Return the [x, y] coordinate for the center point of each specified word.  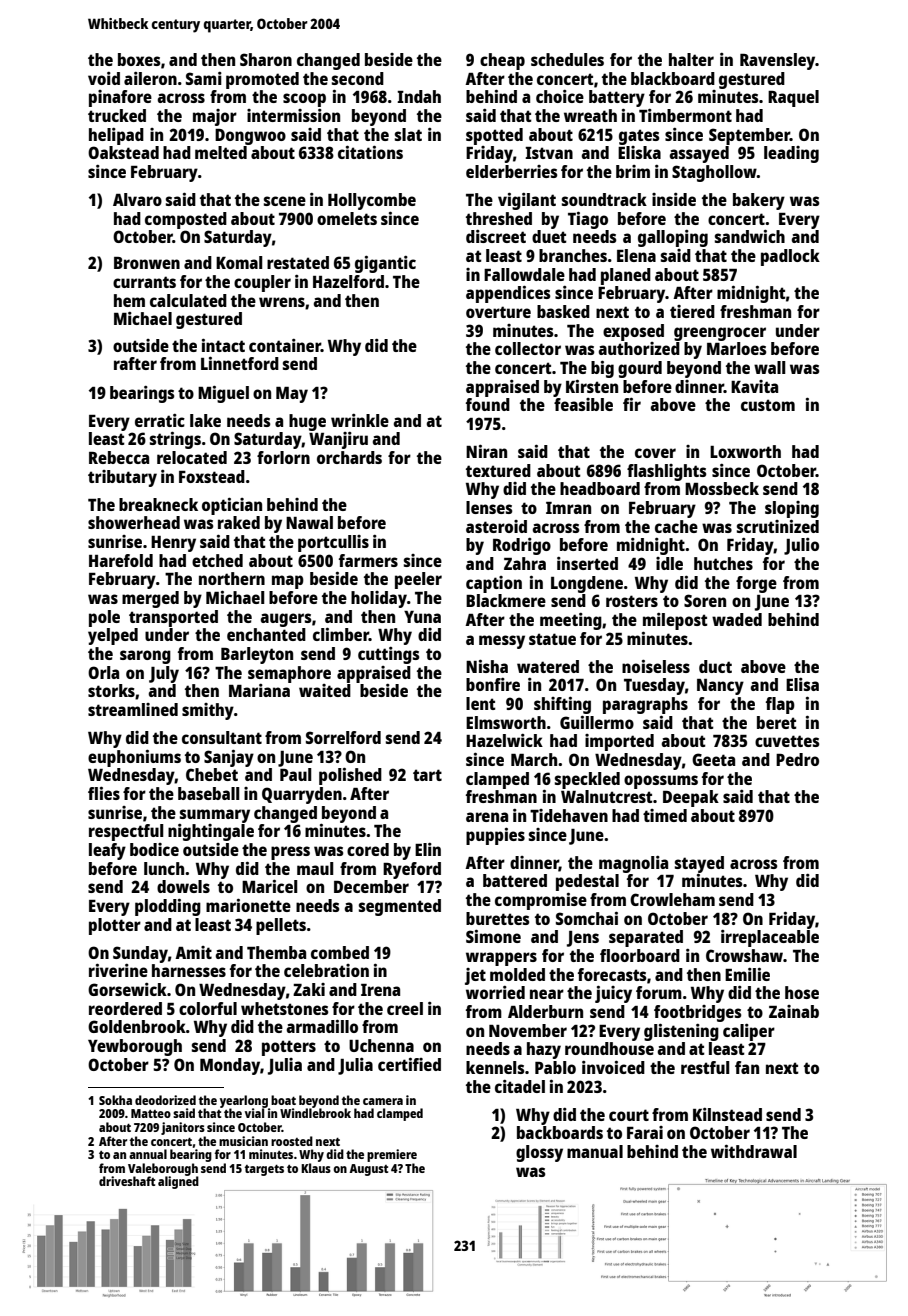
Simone [493, 936]
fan [747, 1067]
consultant [222, 737]
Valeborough [163, 1169]
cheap [502, 61]
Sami [204, 78]
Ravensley [778, 61]
